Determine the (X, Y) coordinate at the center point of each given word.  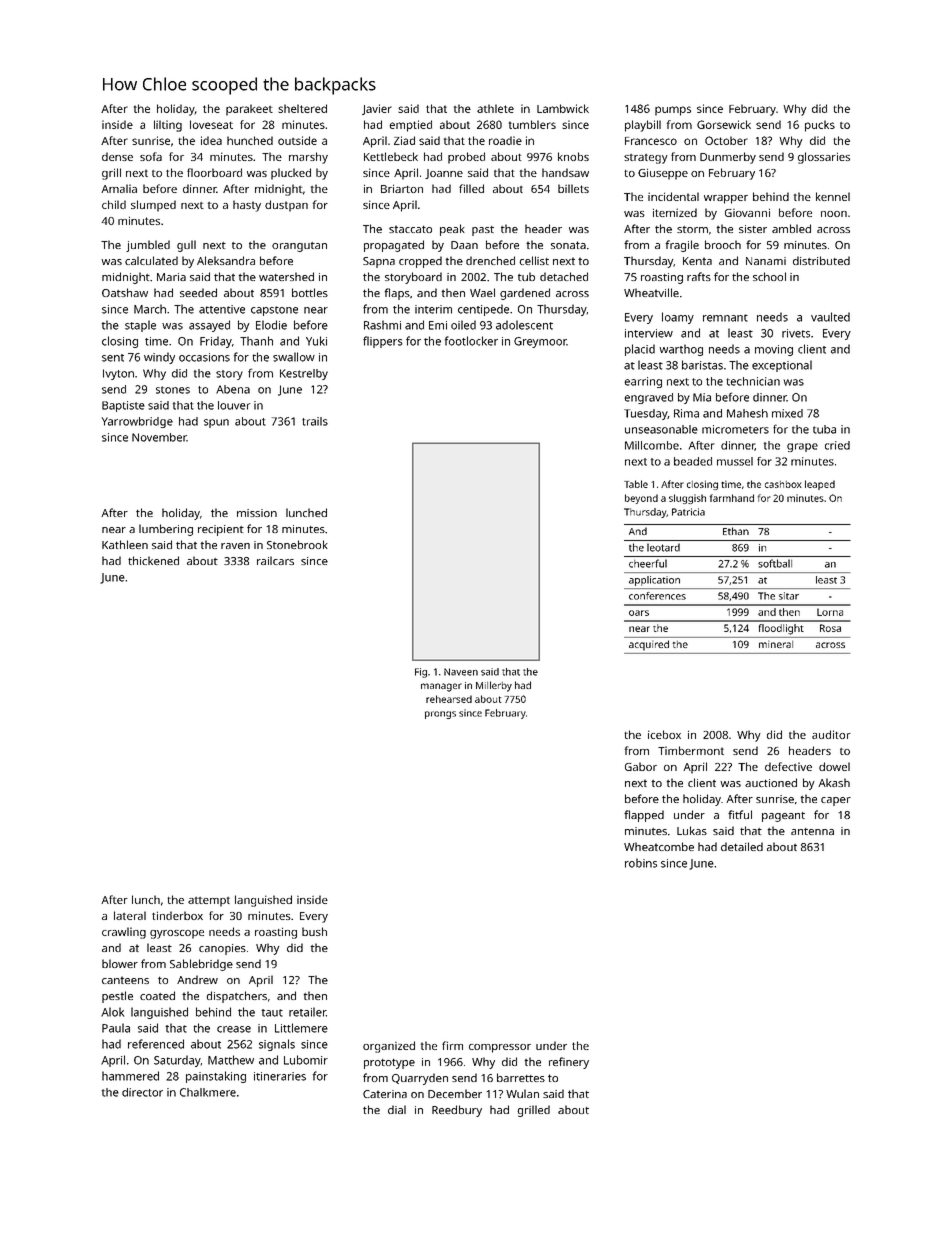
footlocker (471, 341)
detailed (742, 846)
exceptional (782, 366)
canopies (222, 949)
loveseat (211, 124)
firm (452, 1045)
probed (466, 158)
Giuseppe (663, 174)
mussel (735, 461)
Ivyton (118, 374)
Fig (421, 673)
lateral (130, 915)
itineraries (280, 1076)
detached (564, 276)
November (159, 437)
